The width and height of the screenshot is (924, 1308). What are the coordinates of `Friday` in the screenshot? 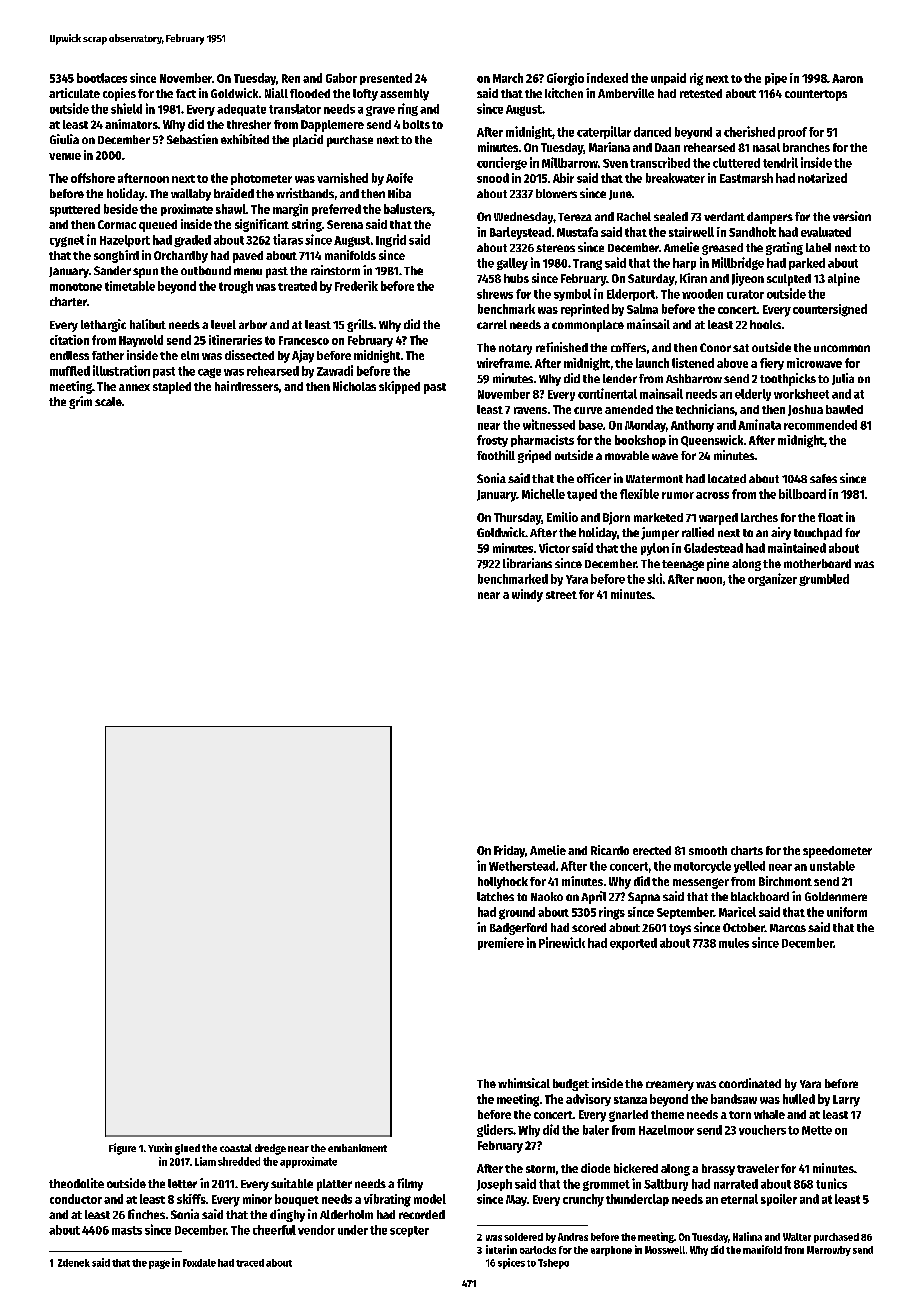 It's located at (509, 851).
